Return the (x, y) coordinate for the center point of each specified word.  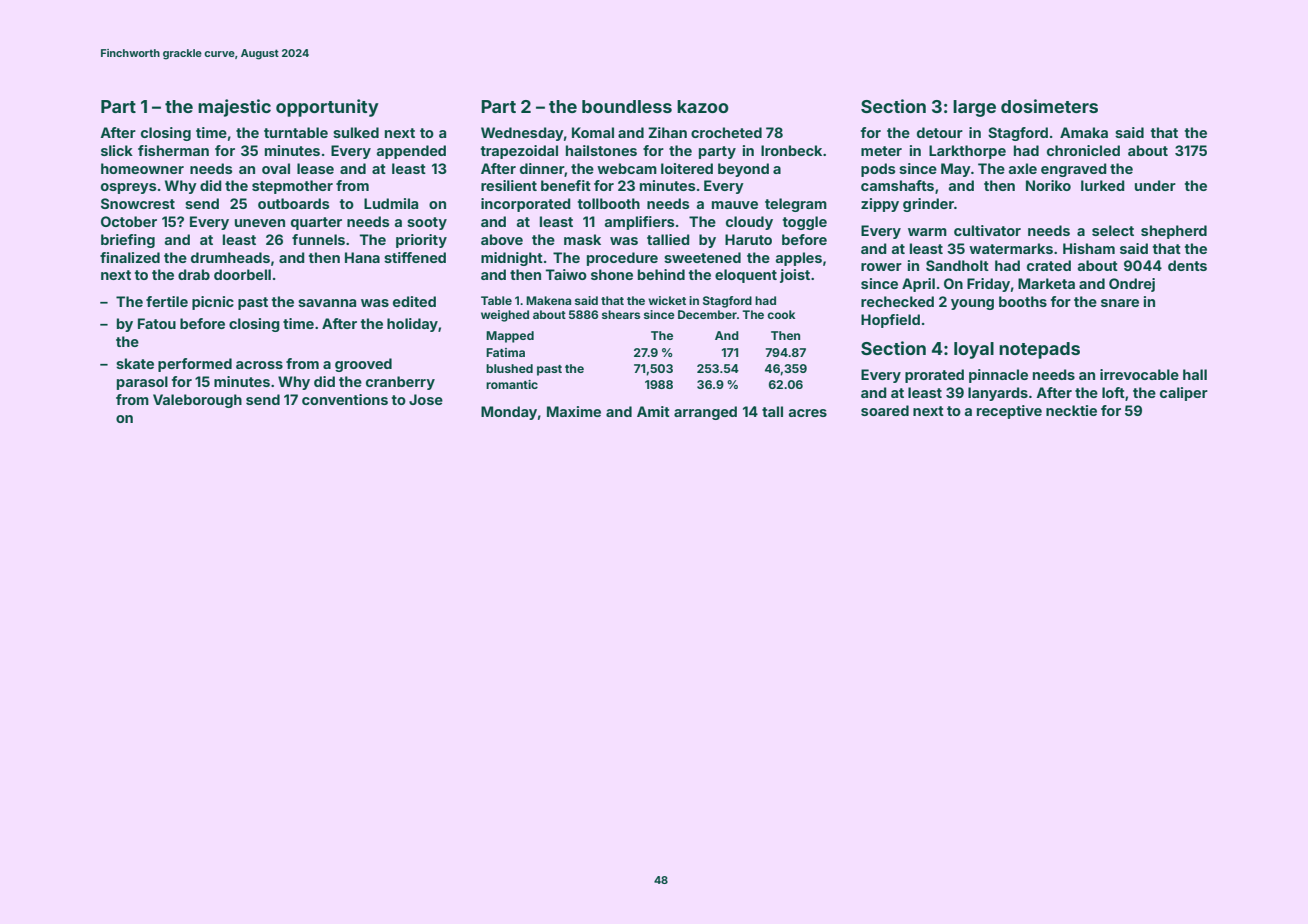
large (974, 108)
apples (799, 259)
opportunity (327, 108)
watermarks (1011, 248)
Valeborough (197, 401)
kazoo (703, 106)
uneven (260, 223)
